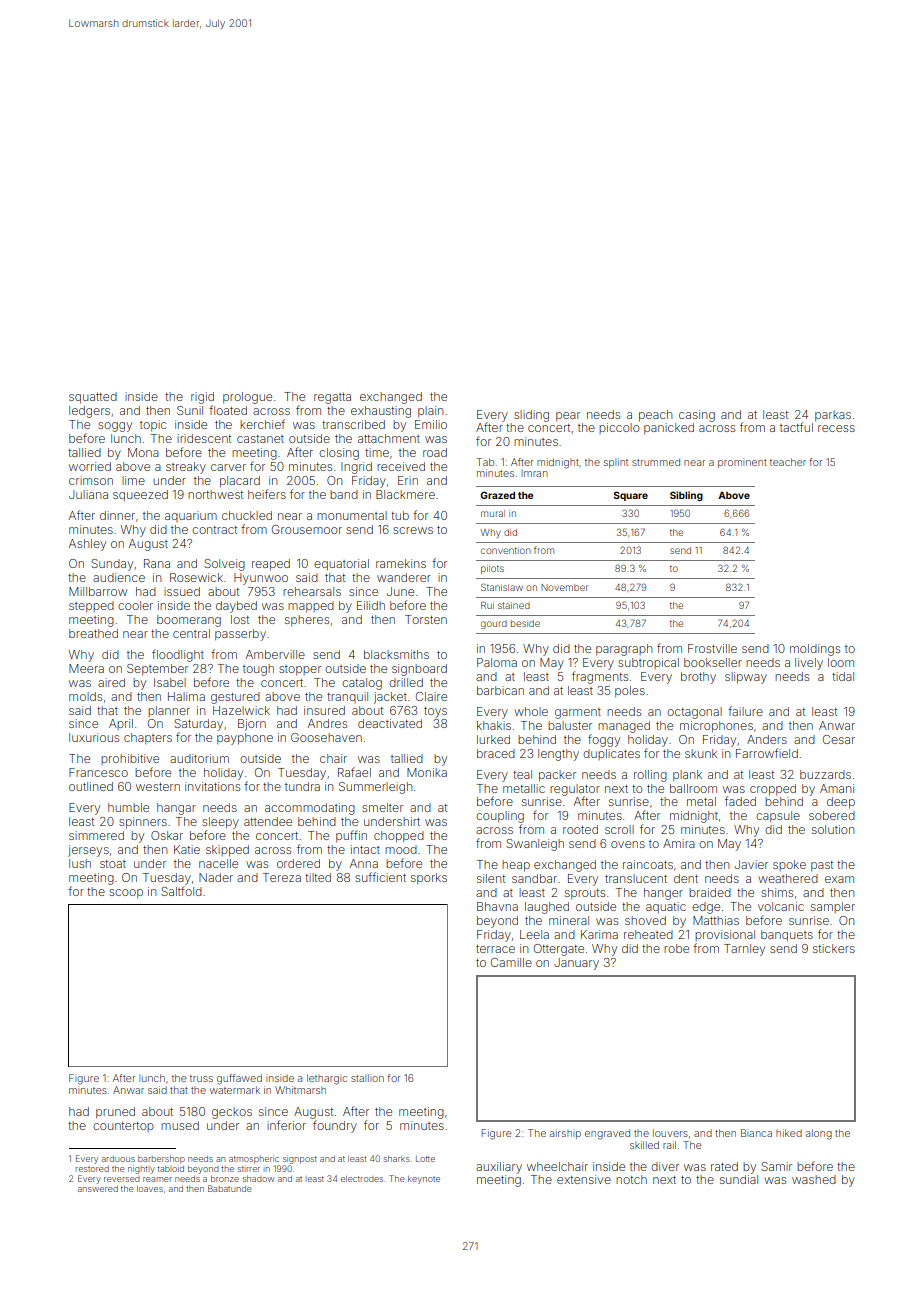 This document has height=1308, width=924. What do you see at coordinates (814, 1179) in the document?
I see `washed` at bounding box center [814, 1179].
